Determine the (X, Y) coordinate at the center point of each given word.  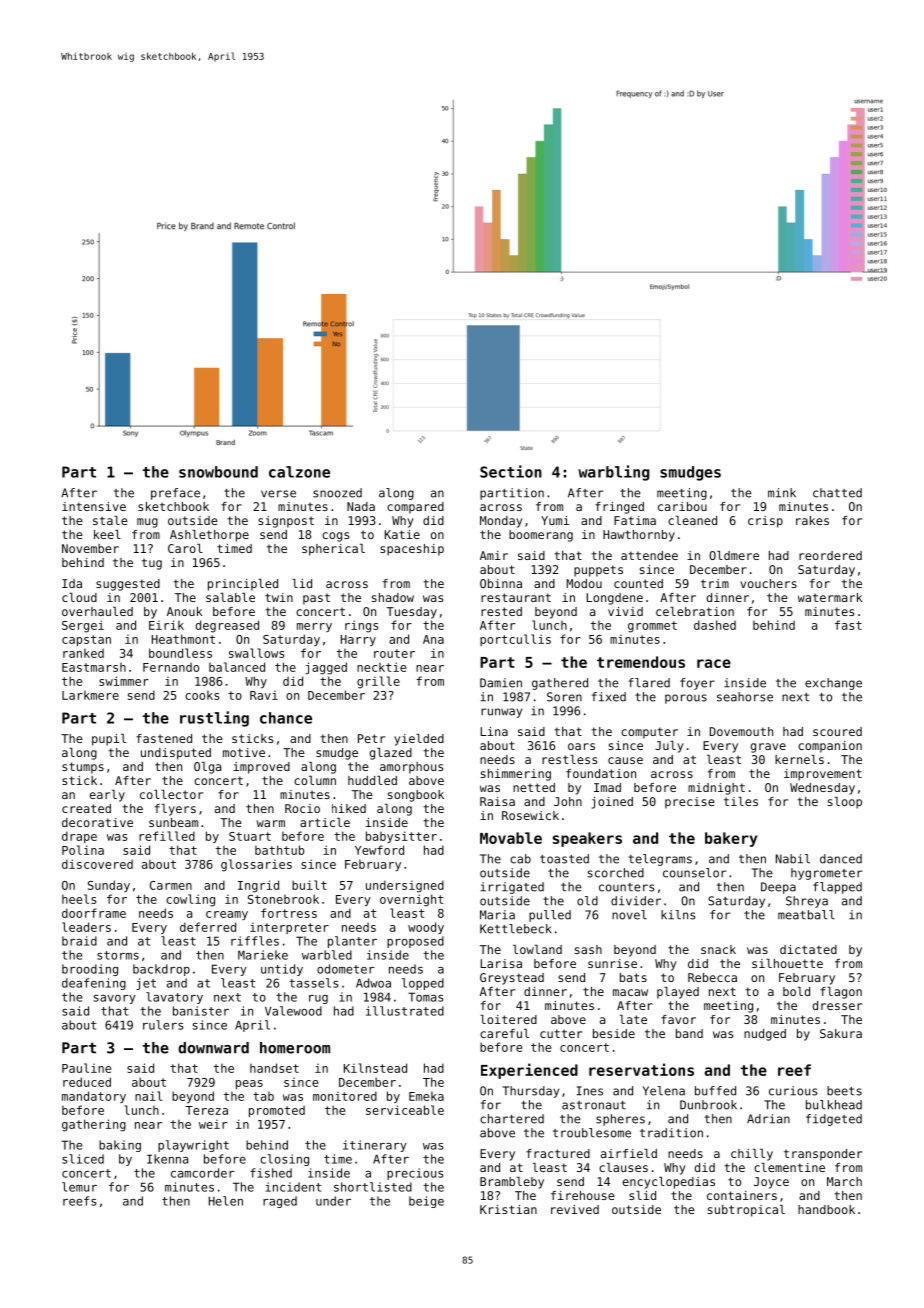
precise (690, 803)
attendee (649, 555)
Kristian (508, 1209)
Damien (501, 683)
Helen (226, 1201)
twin (279, 597)
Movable (511, 838)
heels (79, 899)
